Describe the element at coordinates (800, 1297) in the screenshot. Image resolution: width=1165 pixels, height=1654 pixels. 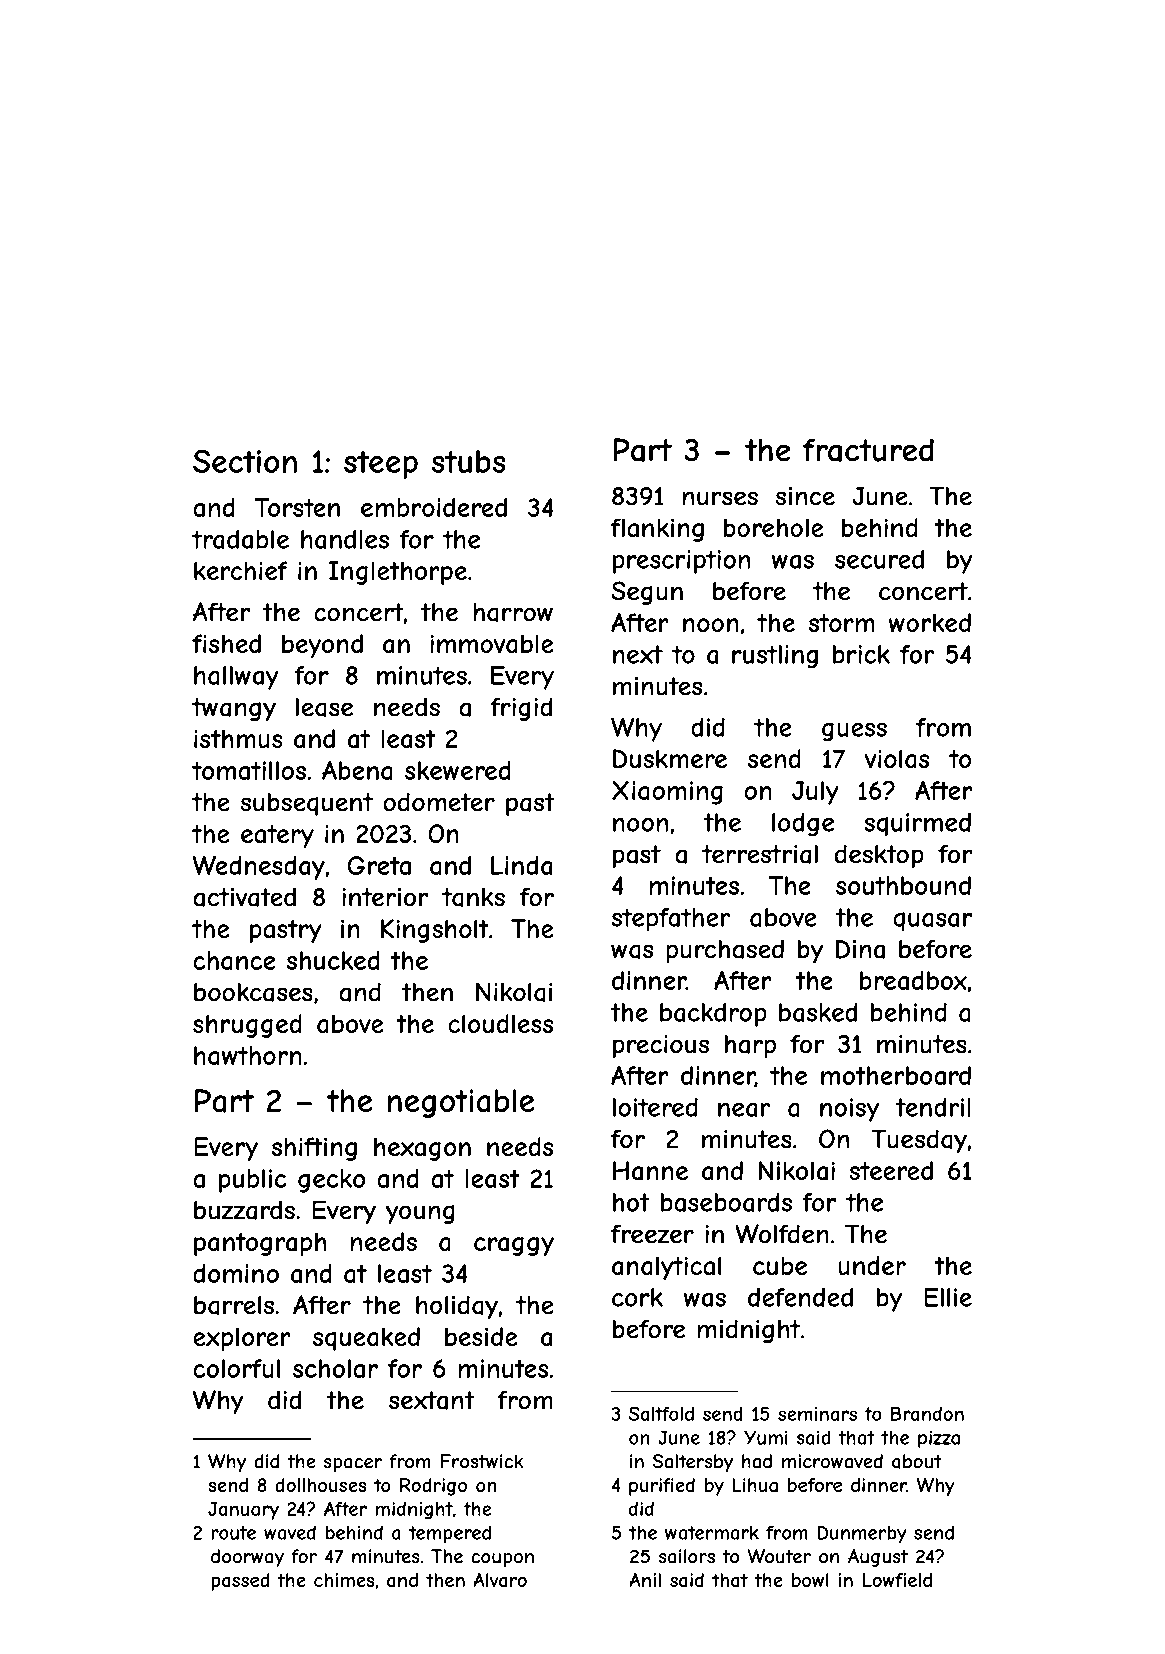
I see `defended` at that location.
